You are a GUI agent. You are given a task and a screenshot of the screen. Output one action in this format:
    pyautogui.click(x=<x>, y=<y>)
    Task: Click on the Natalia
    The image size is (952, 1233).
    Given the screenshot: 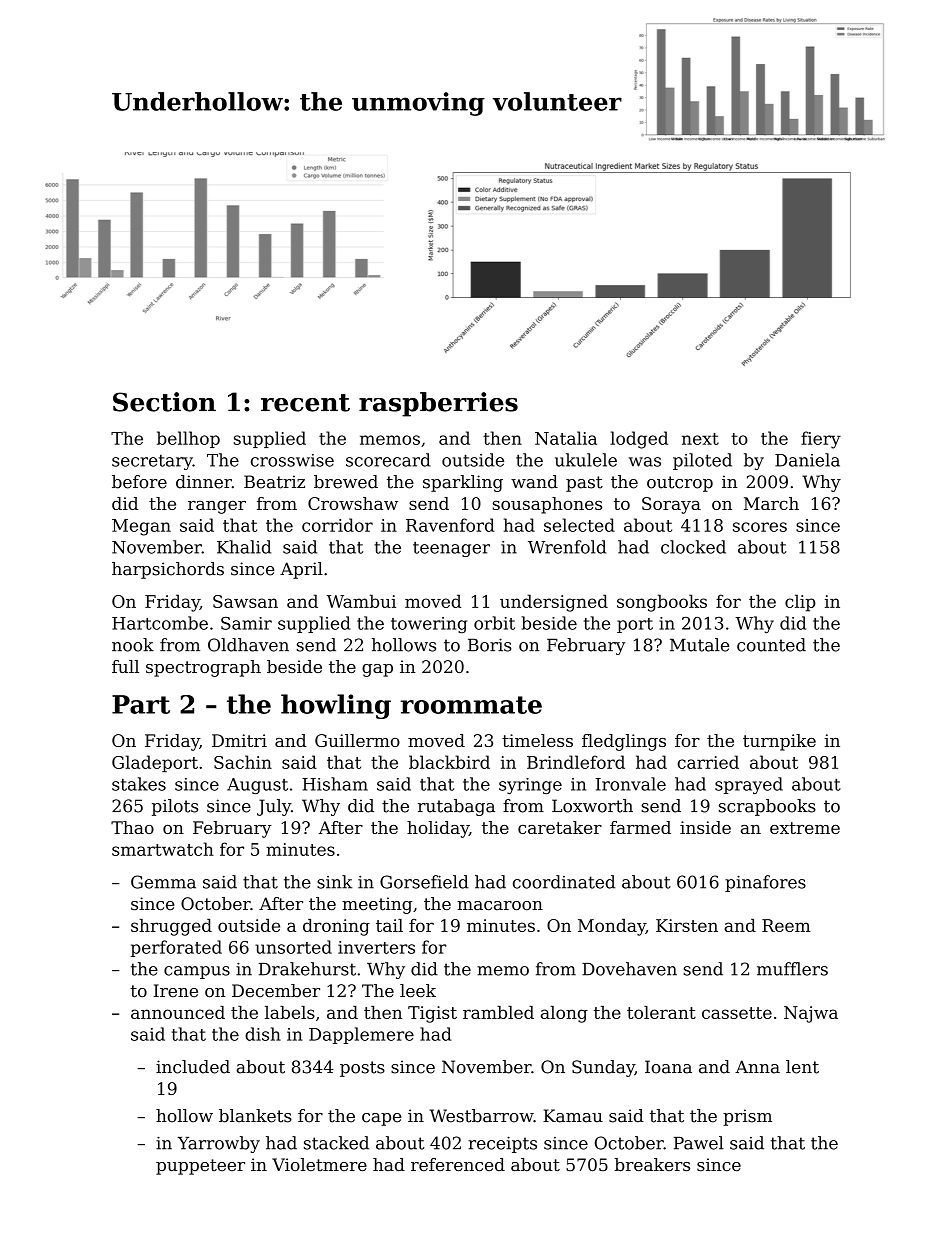 What is the action you would take?
    pyautogui.click(x=566, y=438)
